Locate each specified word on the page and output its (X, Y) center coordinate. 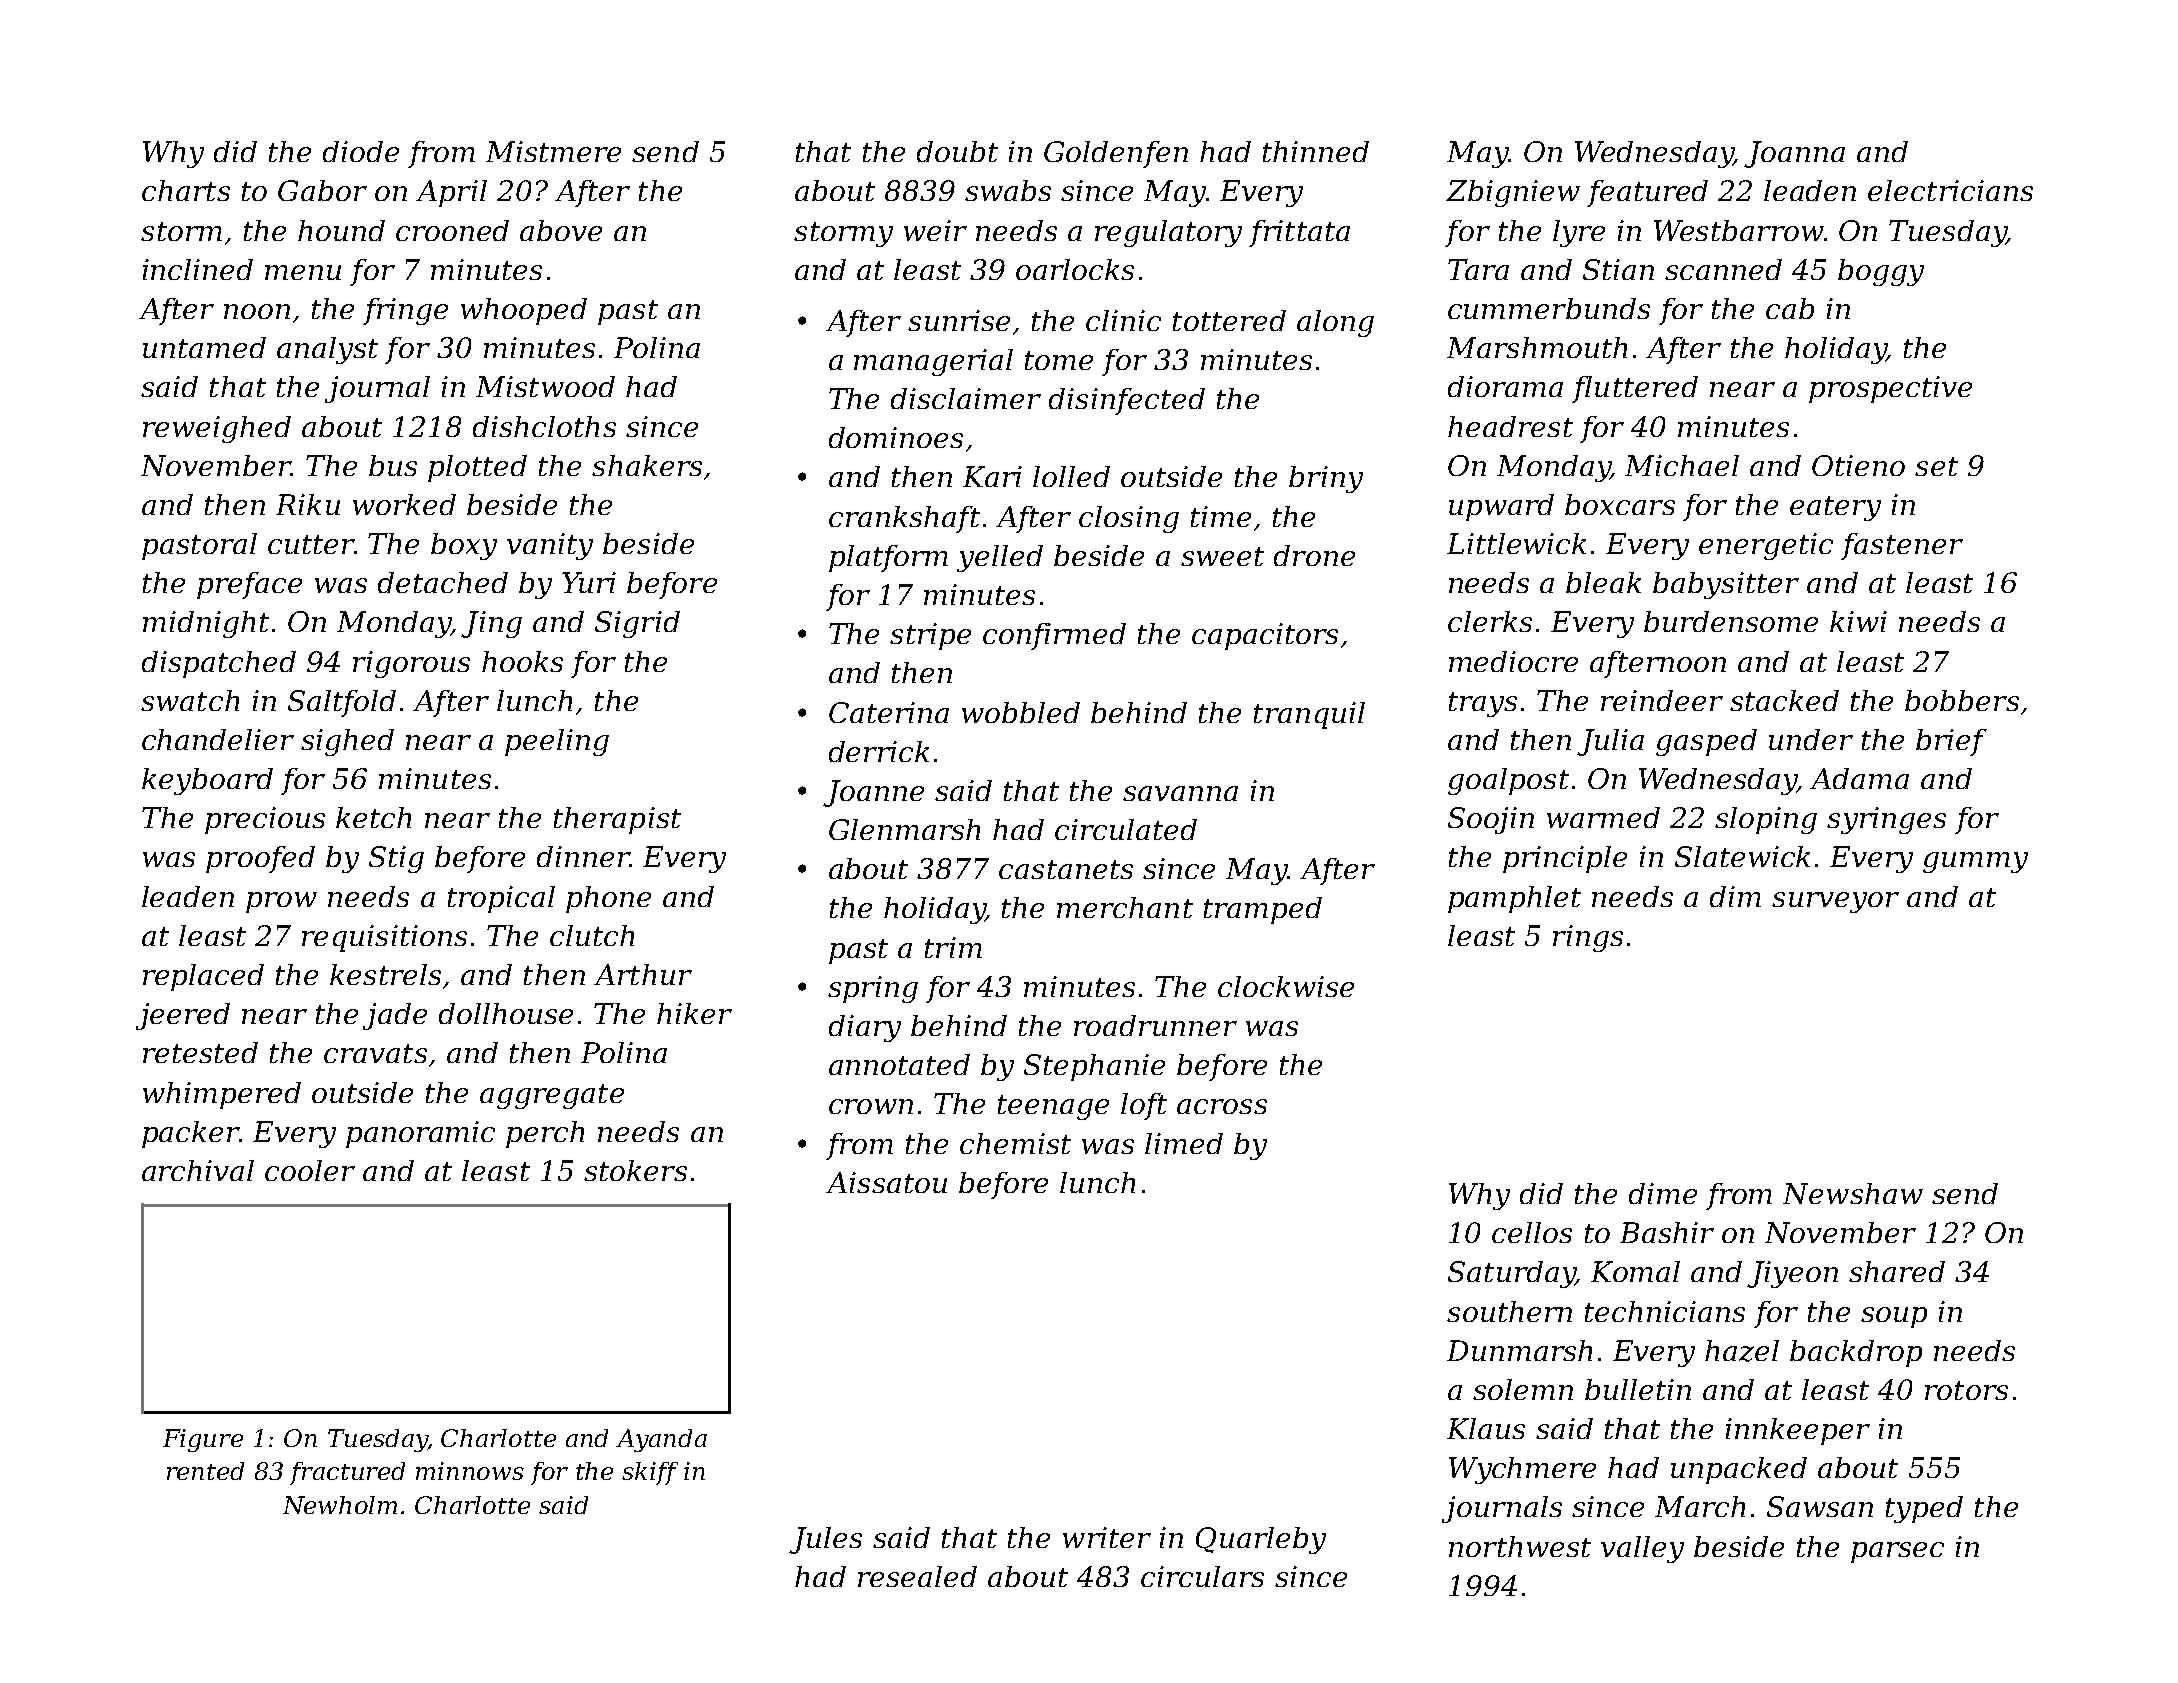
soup (1894, 1317)
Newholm (340, 1505)
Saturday (1512, 1274)
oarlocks (1075, 269)
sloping (1766, 820)
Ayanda (661, 1440)
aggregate (552, 1096)
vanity (550, 546)
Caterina (889, 712)
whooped (524, 311)
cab (1790, 308)
